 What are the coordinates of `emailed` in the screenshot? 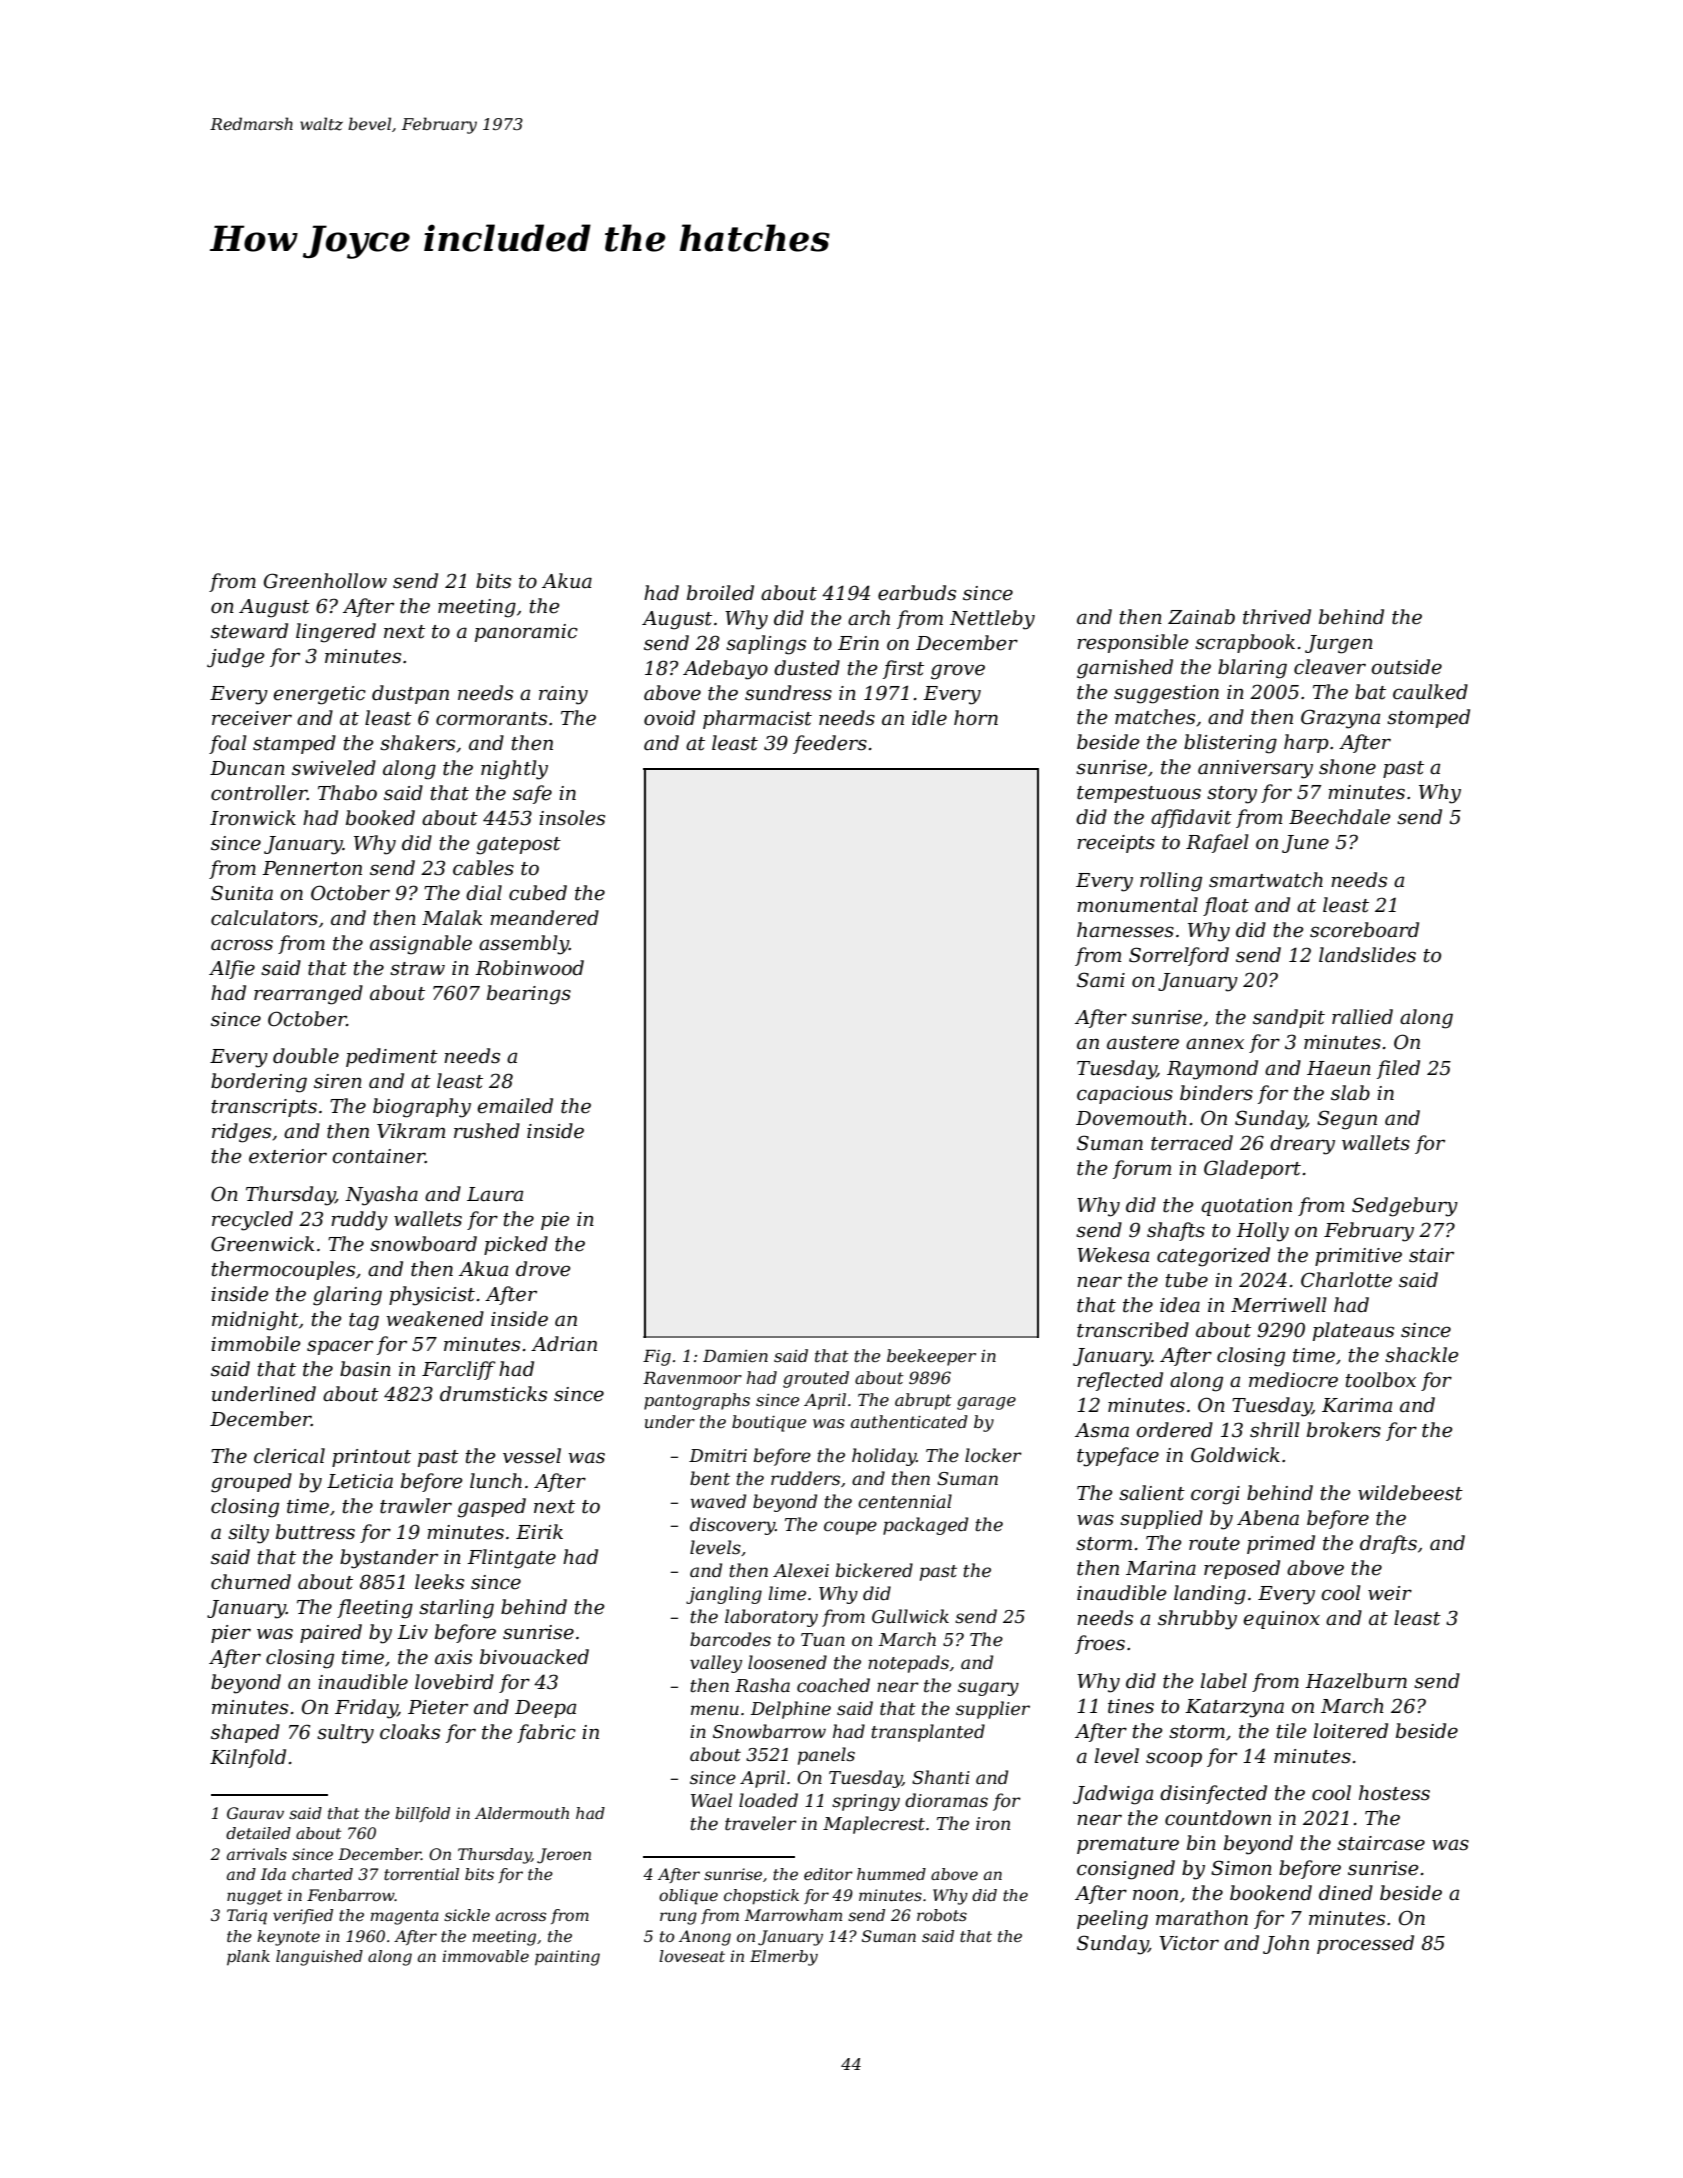 It's located at (515, 1106).
